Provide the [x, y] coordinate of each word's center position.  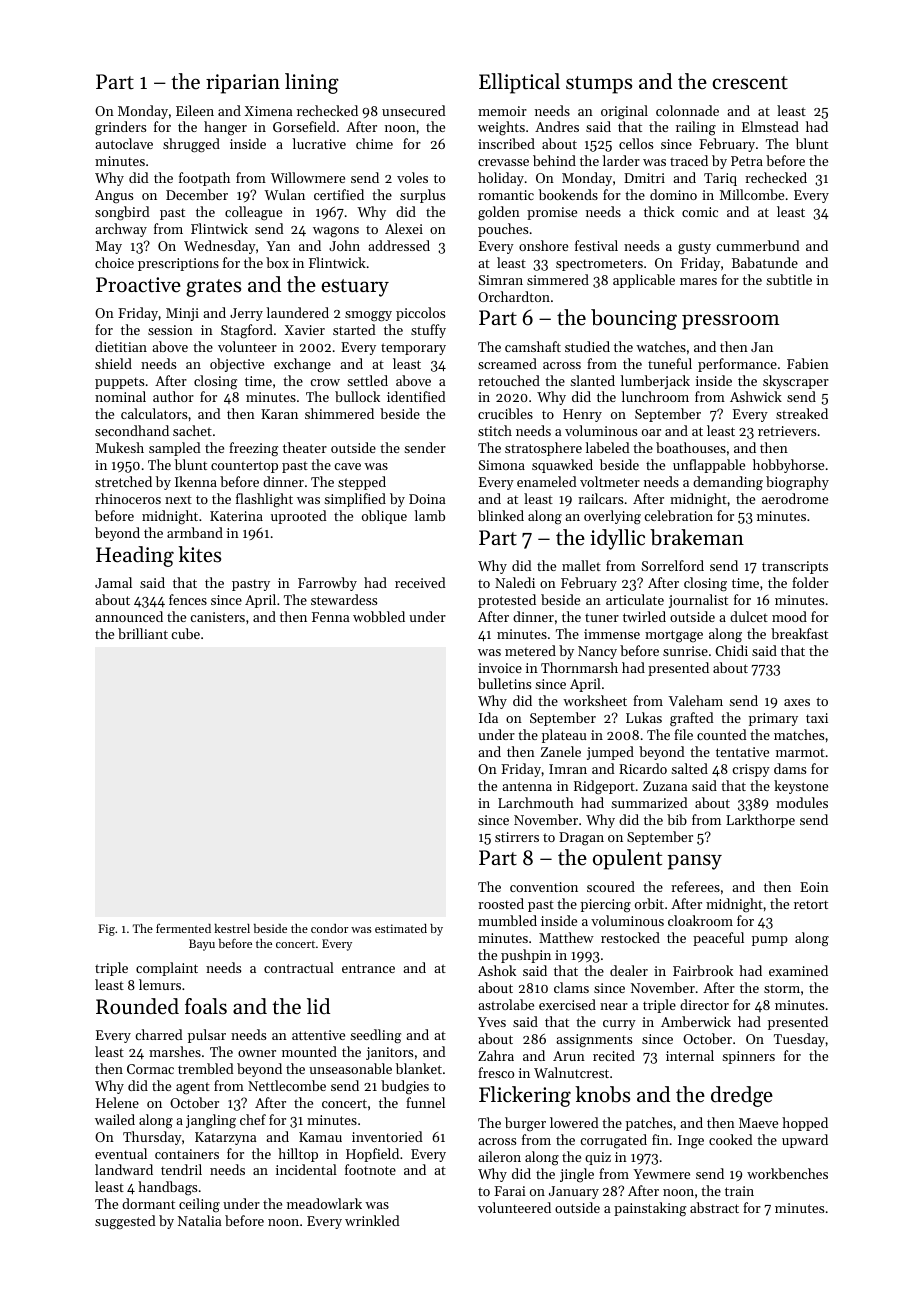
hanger [225, 128]
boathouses [691, 447]
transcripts [795, 567]
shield [113, 363]
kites [199, 554]
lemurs [160, 984]
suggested [125, 1222]
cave [347, 466]
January [574, 1192]
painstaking [650, 1209]
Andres [557, 126]
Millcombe [752, 194]
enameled [547, 481]
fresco [496, 1072]
